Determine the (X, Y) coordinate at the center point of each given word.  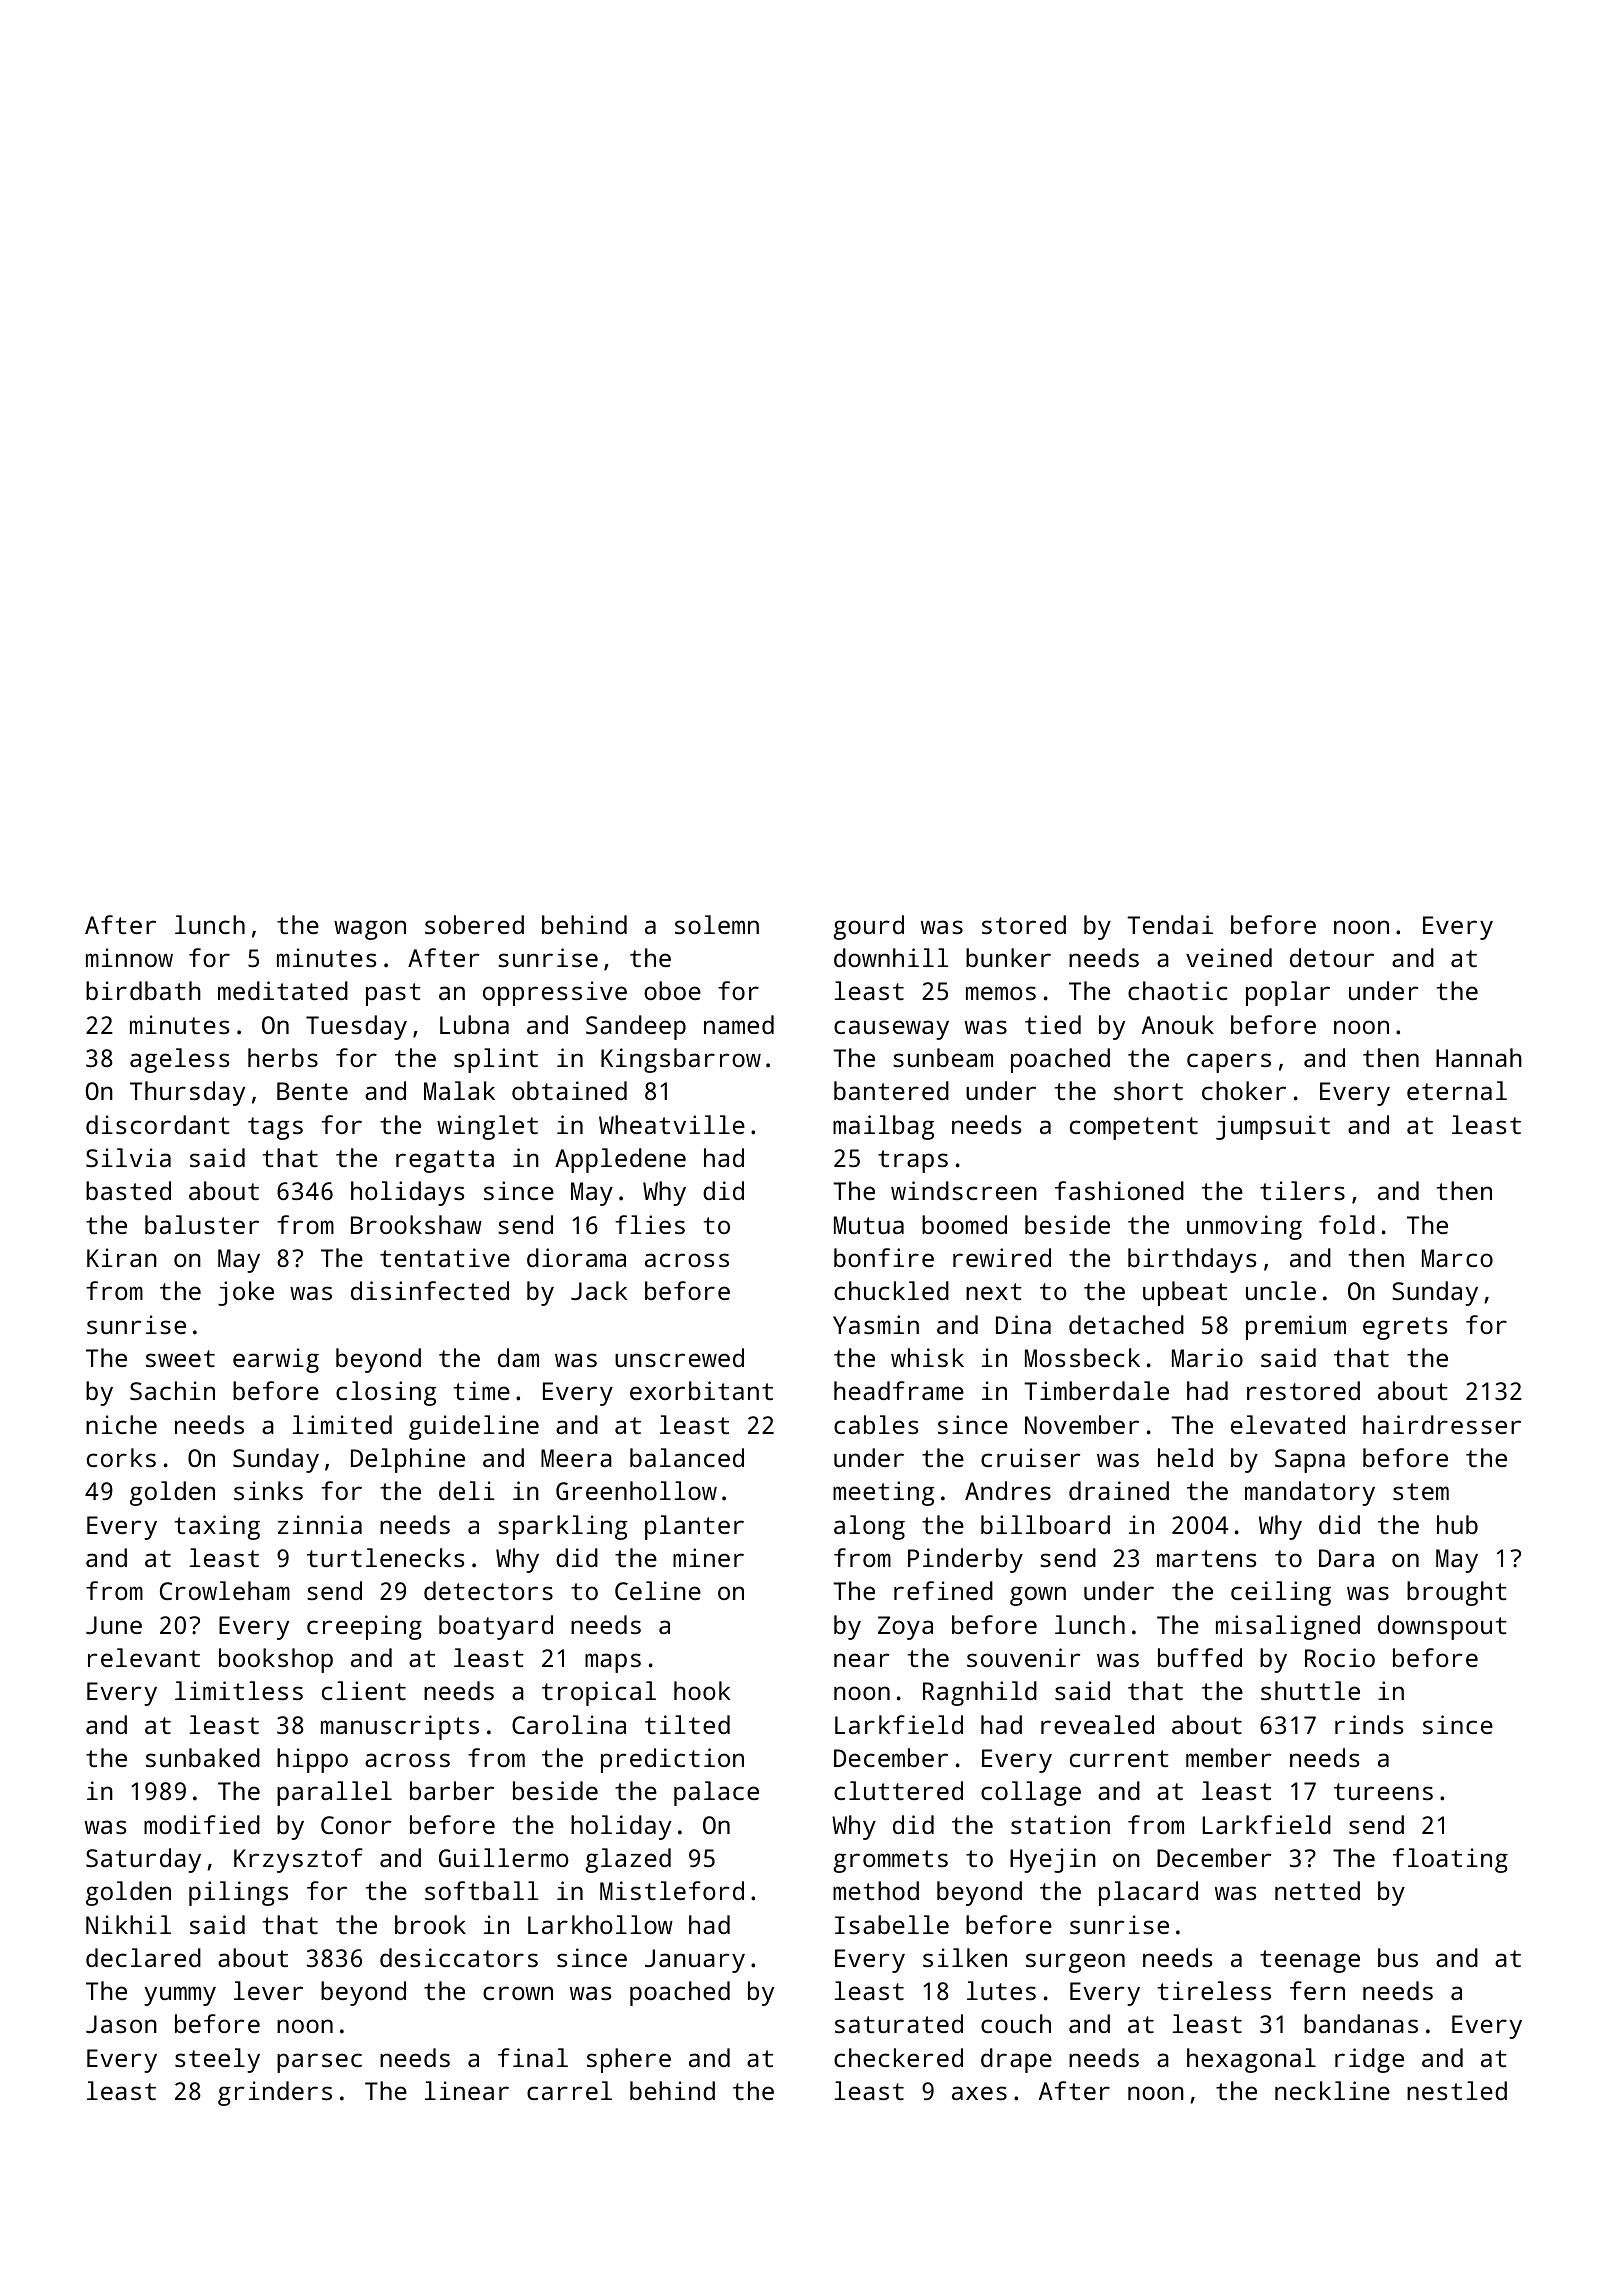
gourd (869, 927)
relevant (144, 1657)
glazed (628, 1860)
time (482, 1390)
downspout (1442, 1627)
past (393, 994)
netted (1317, 1890)
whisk (927, 1357)
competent (1134, 1128)
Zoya (905, 1628)
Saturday (143, 1860)
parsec (319, 2063)
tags (275, 1128)
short (1148, 1090)
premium (1296, 1327)
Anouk (1178, 1024)
